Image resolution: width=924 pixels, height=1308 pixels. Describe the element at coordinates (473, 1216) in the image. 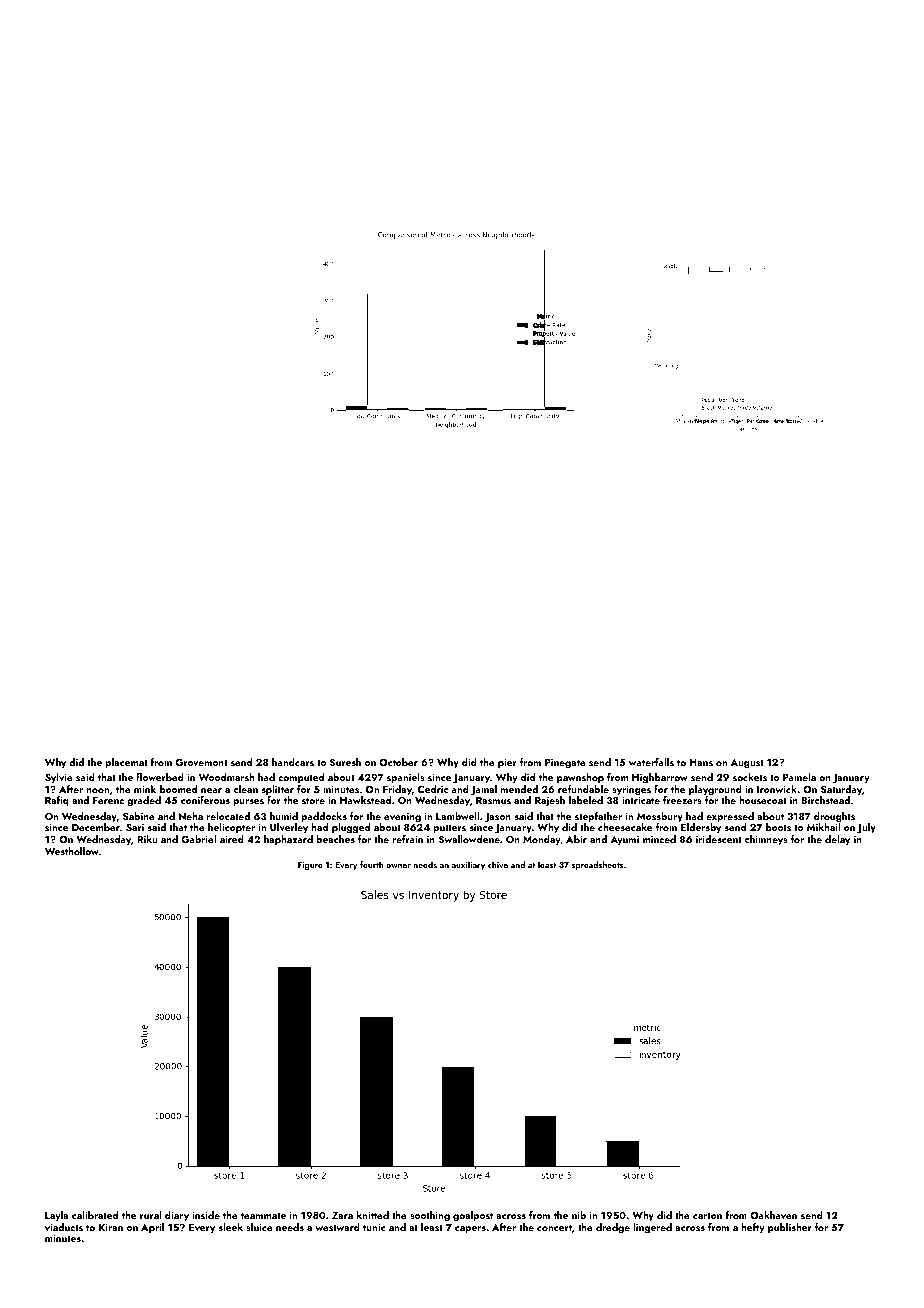

I see `goalpost` at that location.
